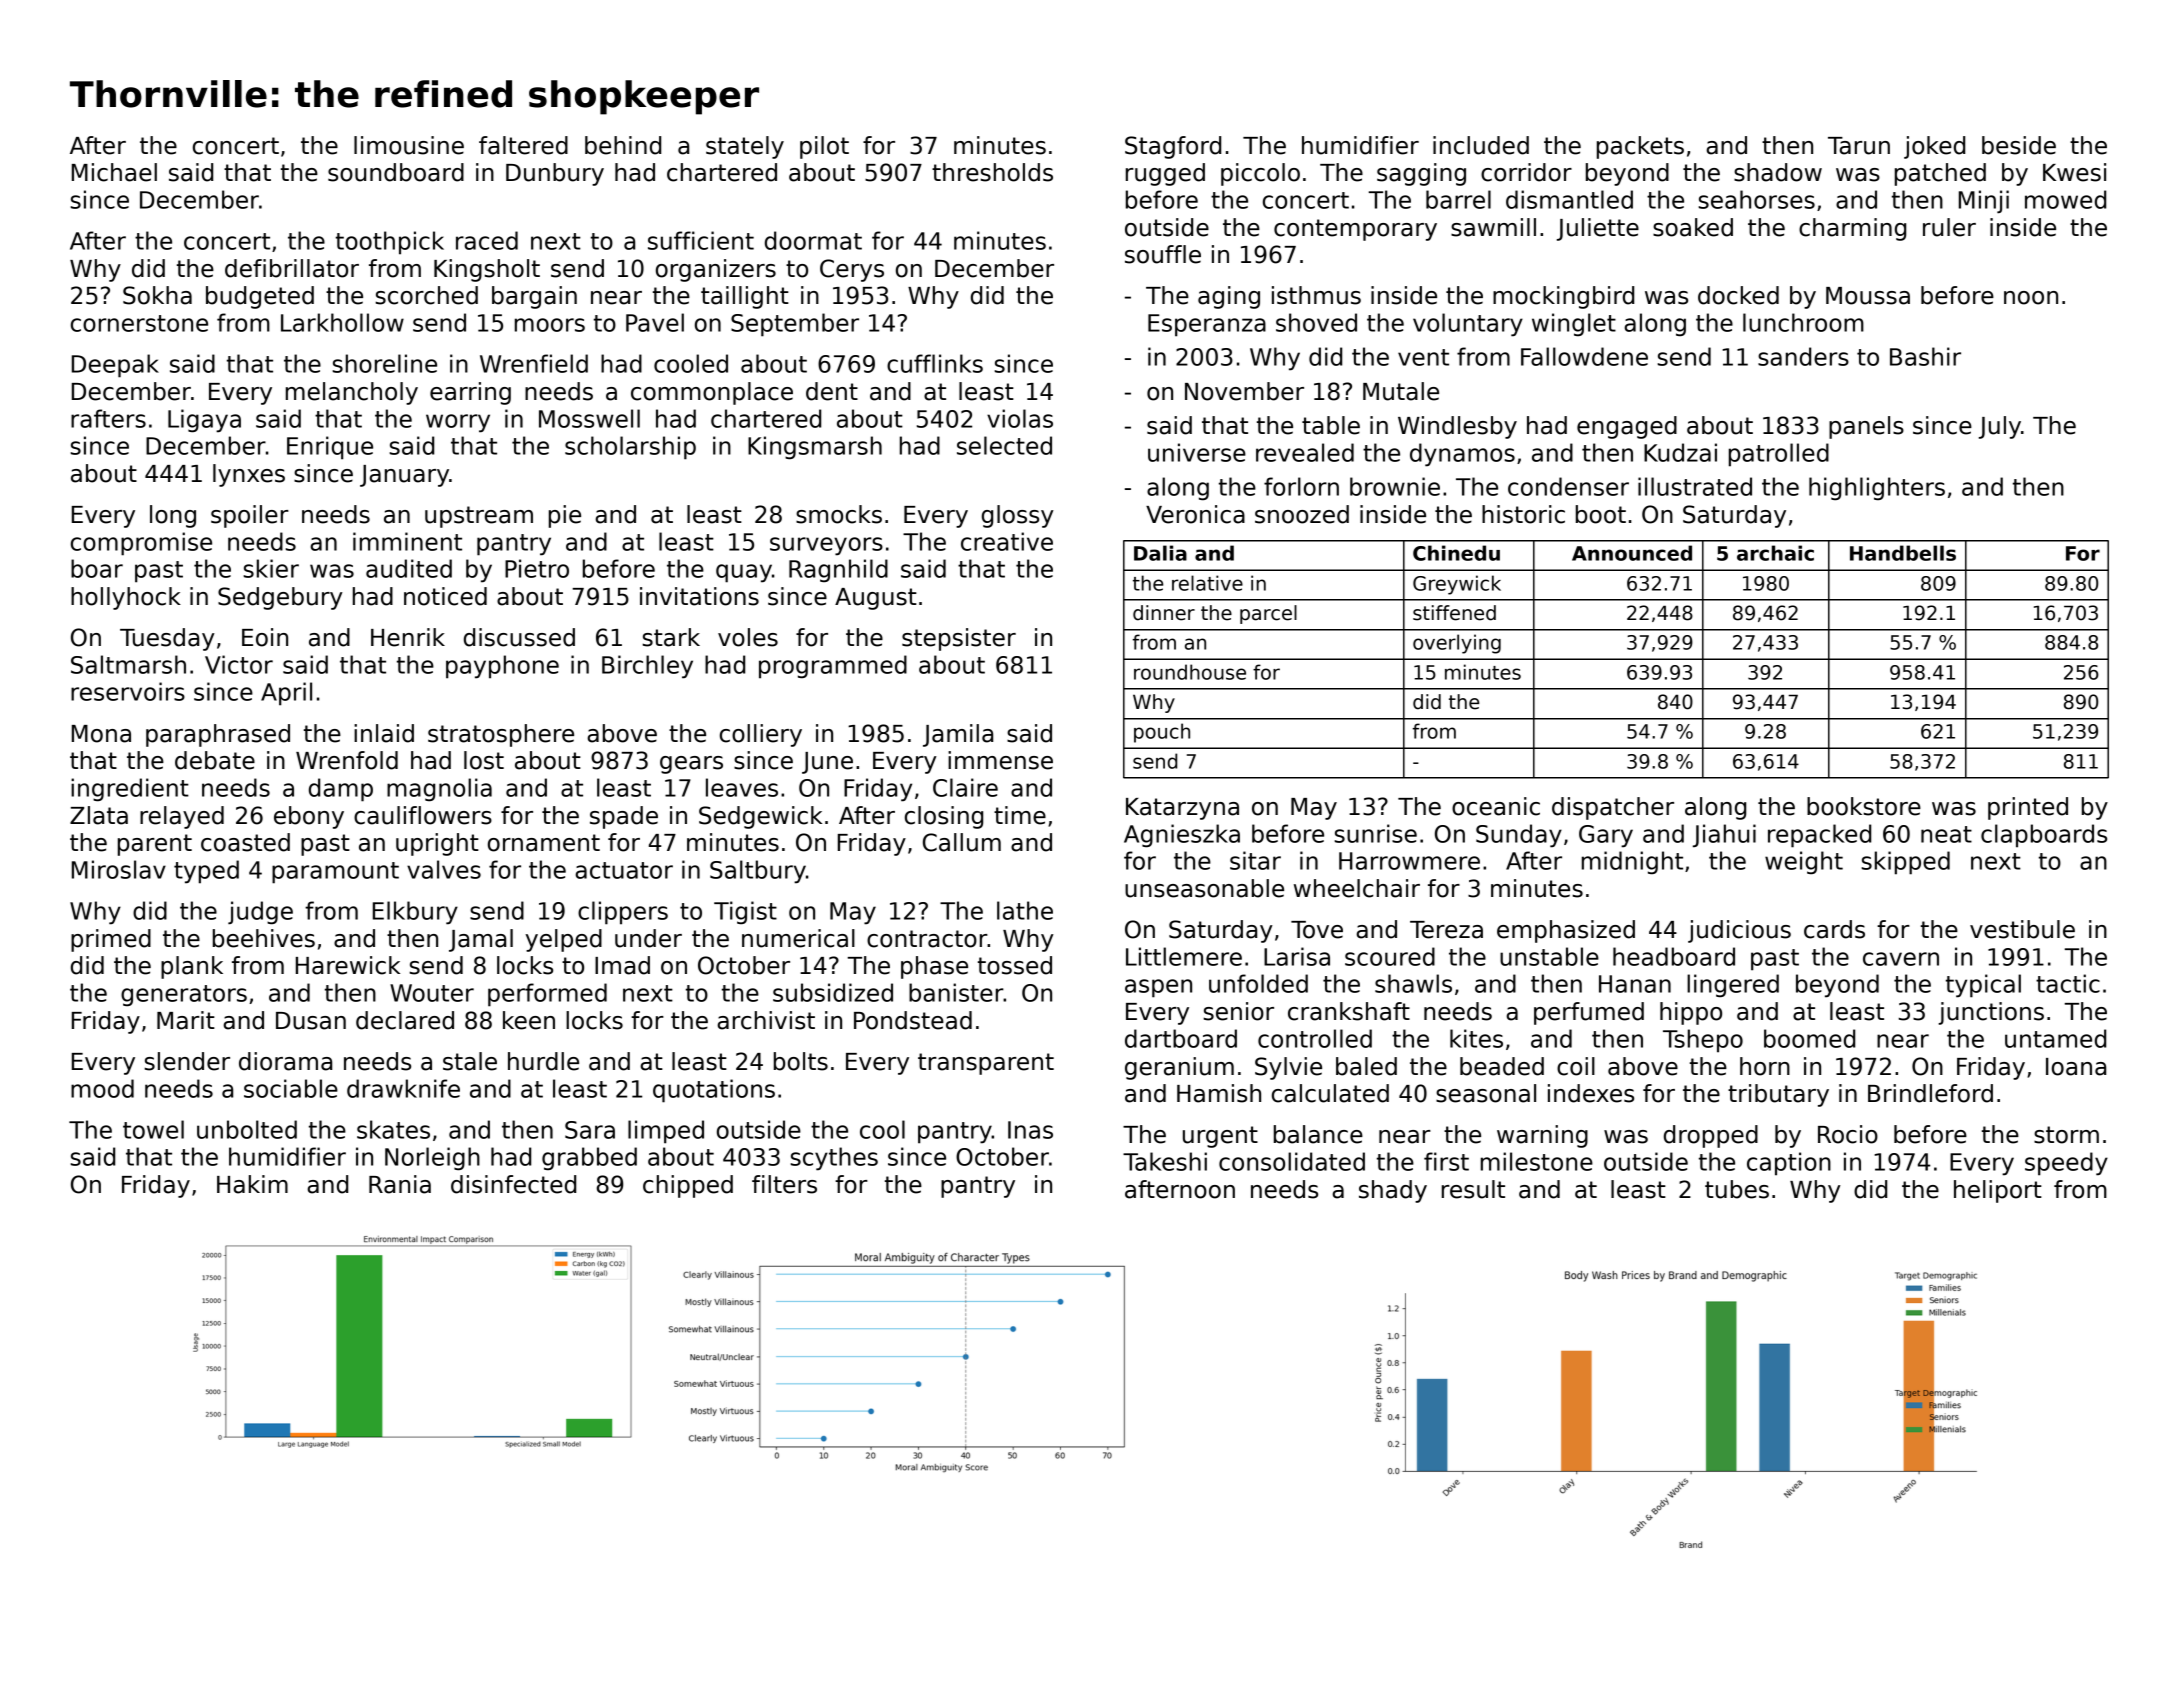  I want to click on paramount, so click(335, 873).
